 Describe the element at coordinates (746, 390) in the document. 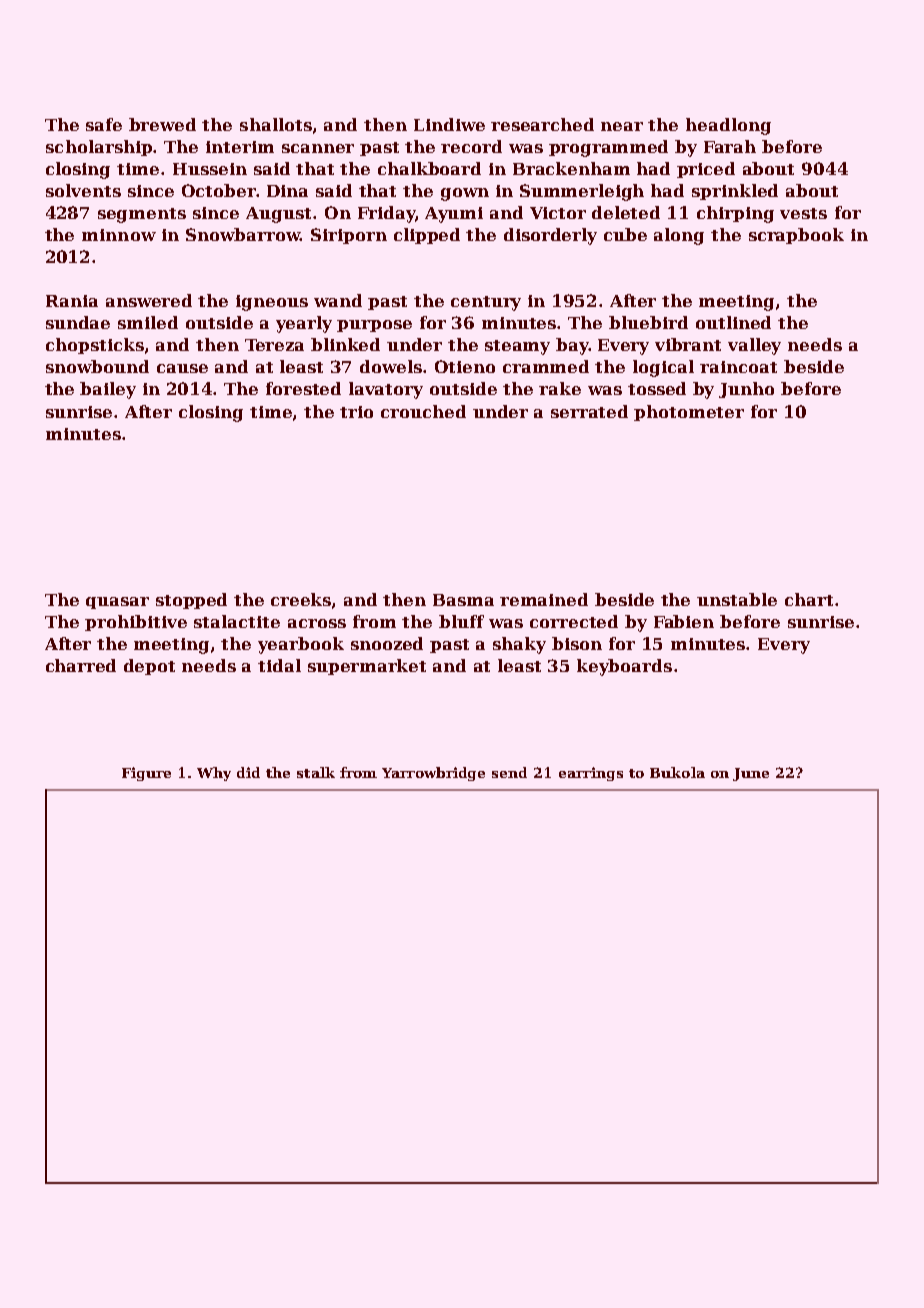

I see `Junho` at that location.
